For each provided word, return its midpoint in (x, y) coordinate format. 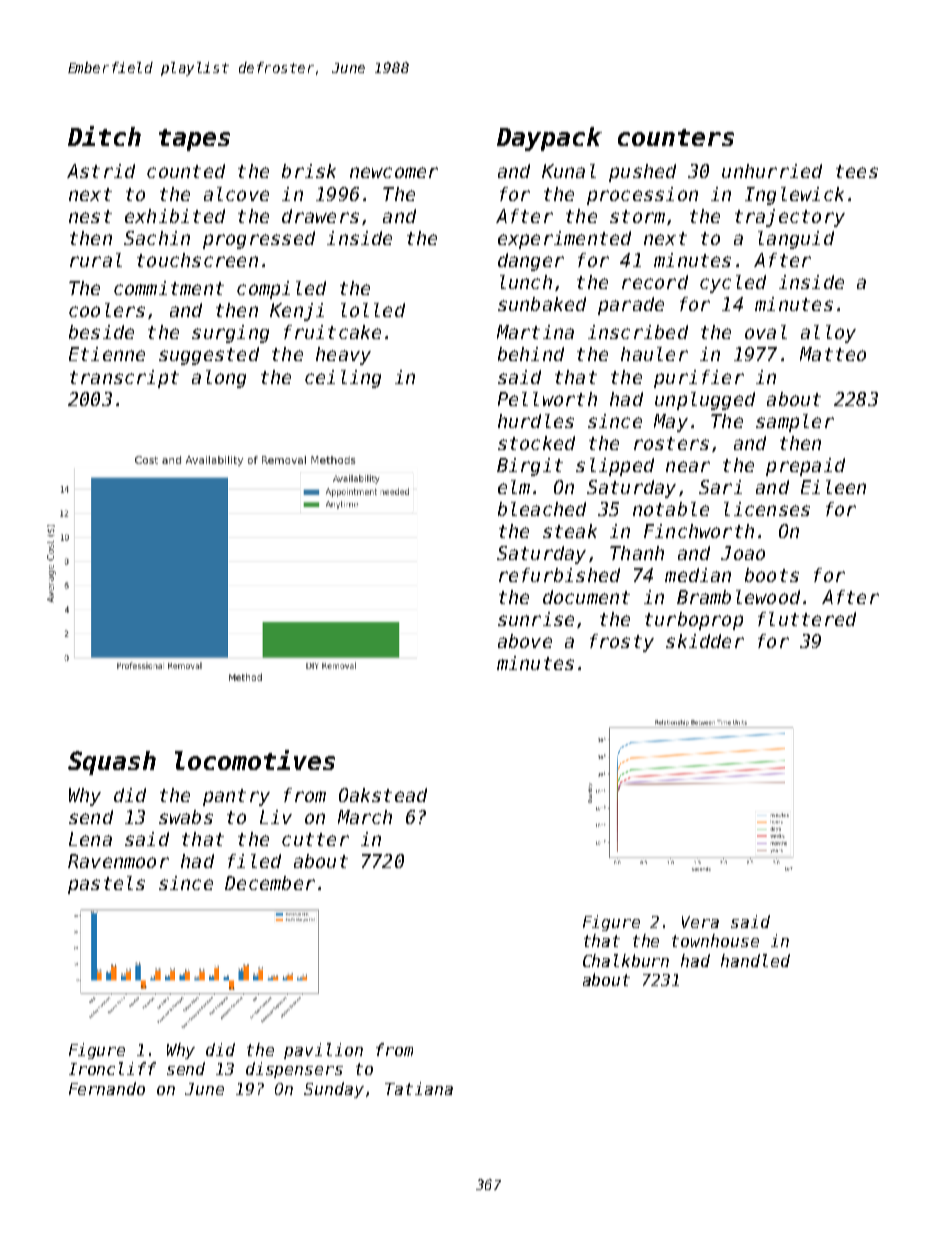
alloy (828, 334)
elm (514, 487)
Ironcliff (112, 1068)
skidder (705, 641)
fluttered (807, 619)
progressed (259, 240)
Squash (112, 763)
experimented (564, 240)
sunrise (536, 619)
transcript (124, 379)
